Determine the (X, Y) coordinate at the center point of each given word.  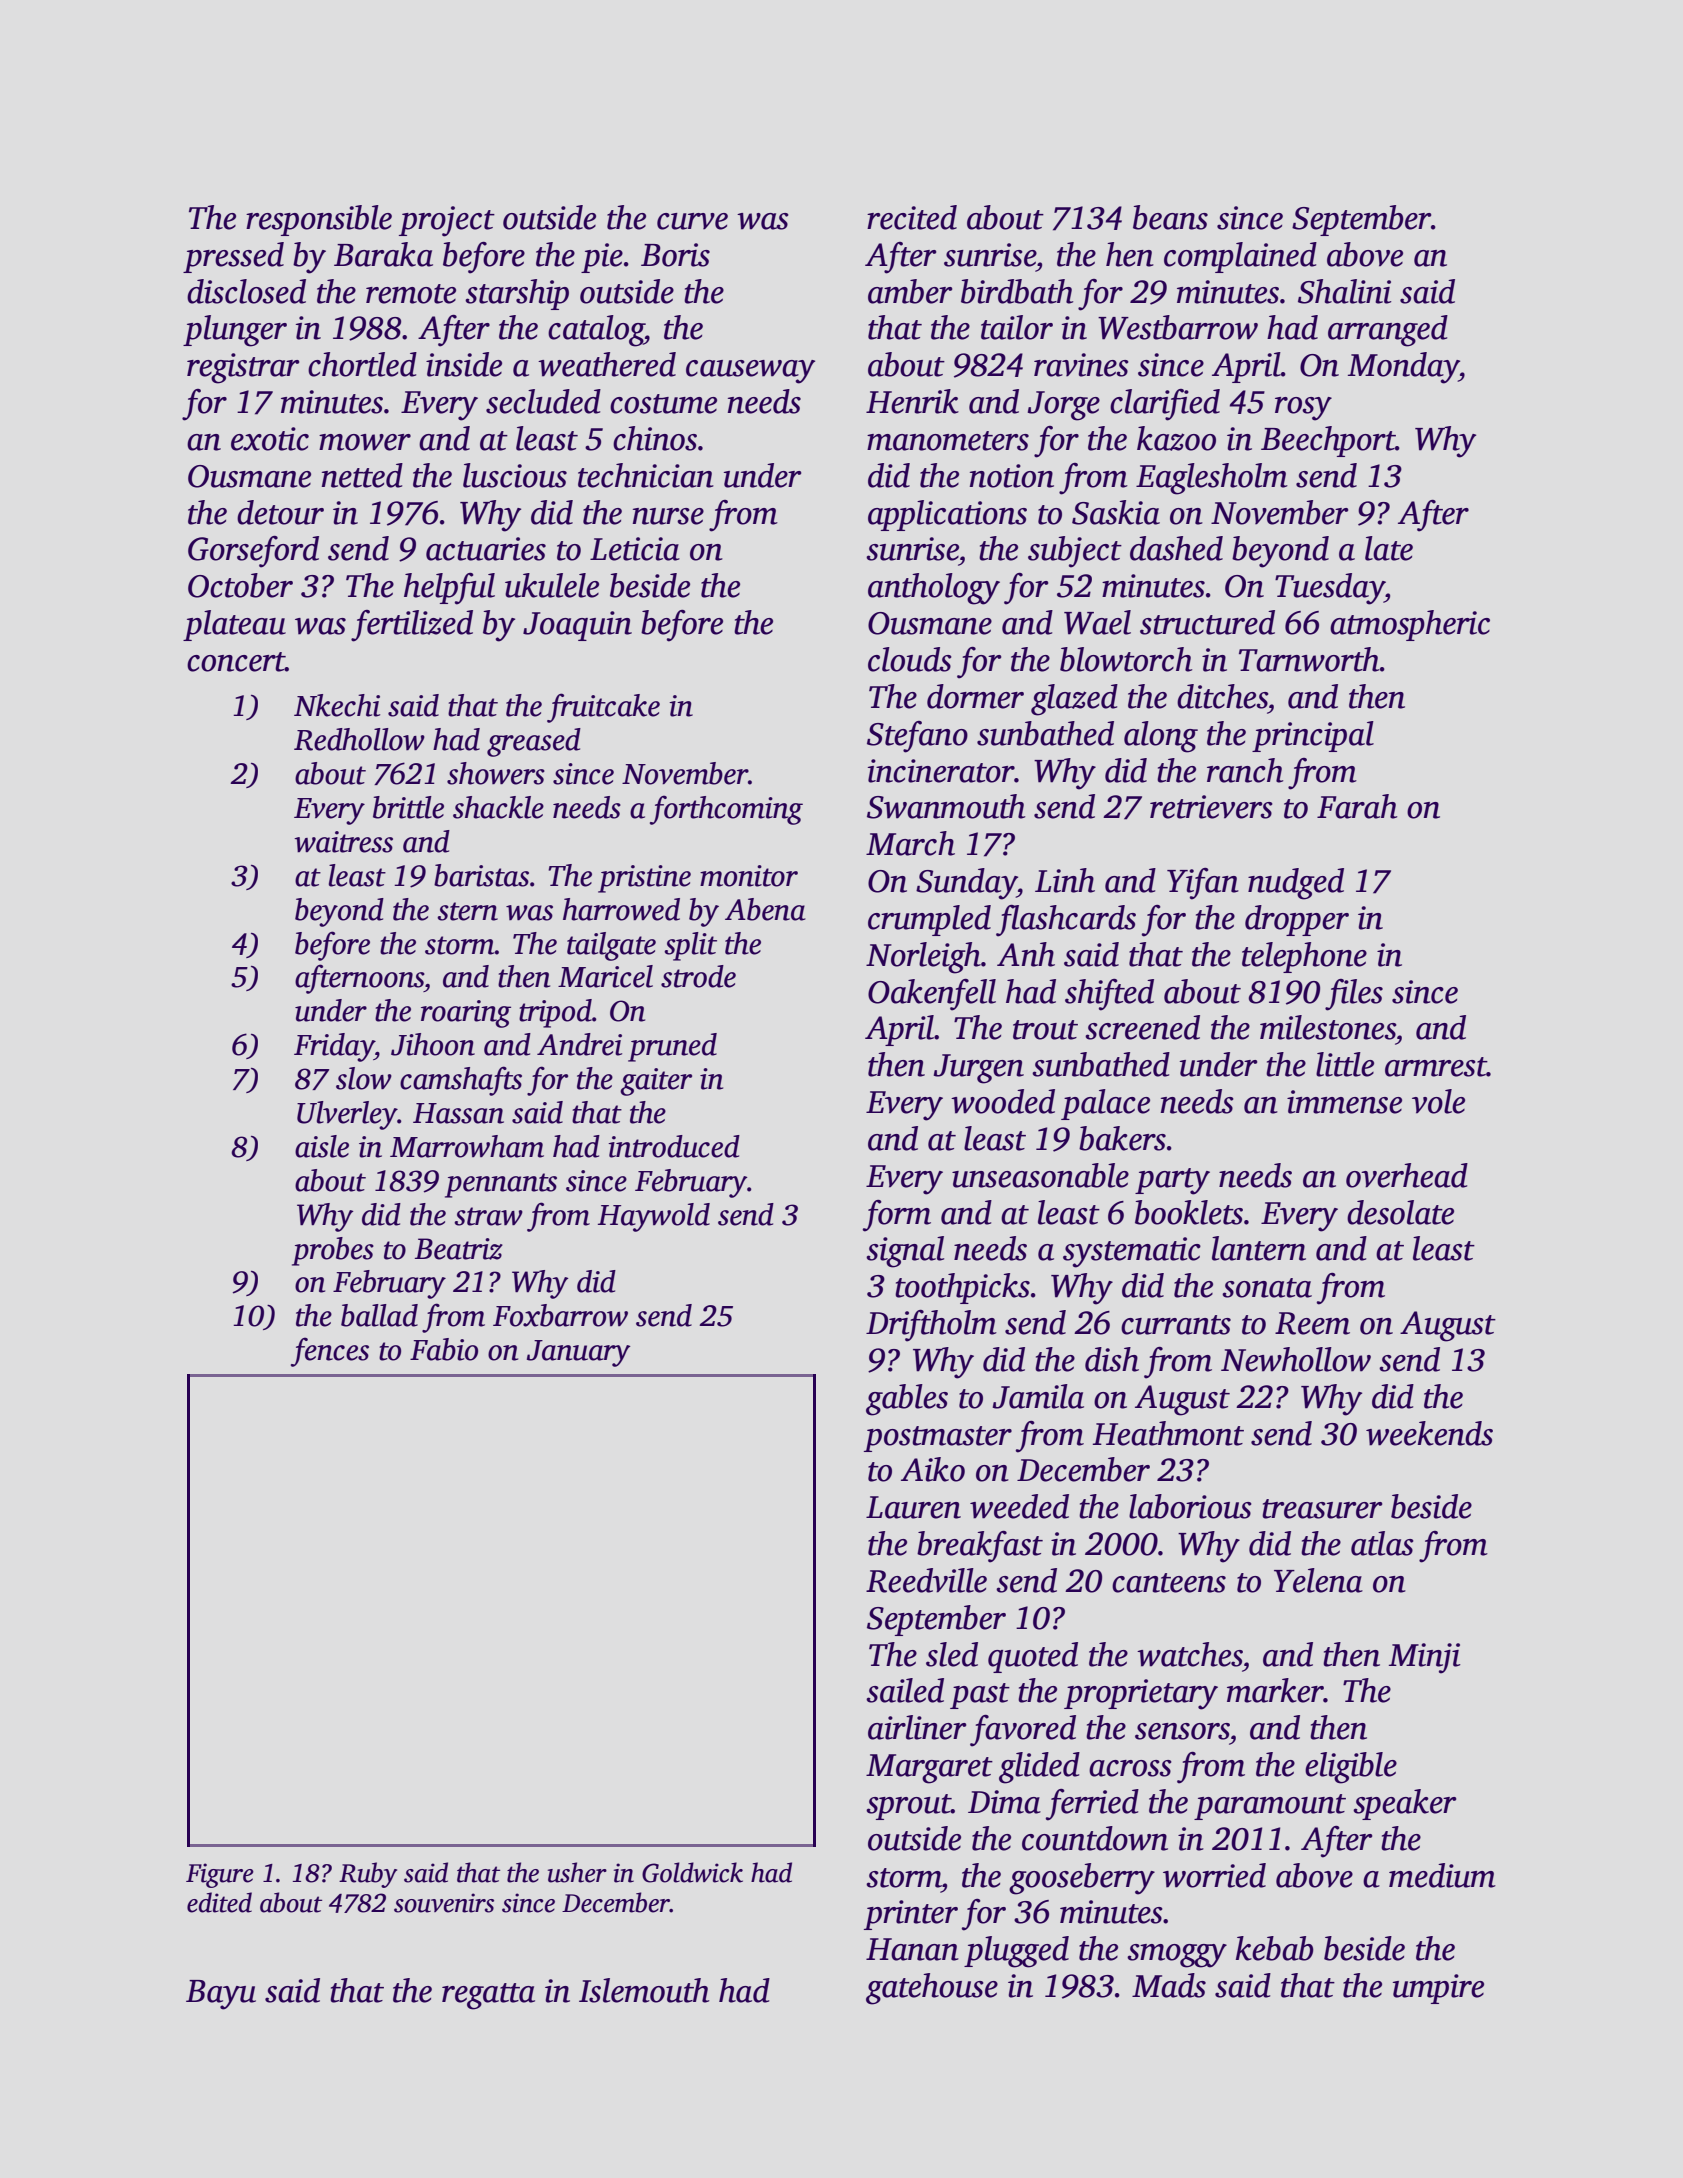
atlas (1382, 1543)
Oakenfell (932, 995)
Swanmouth (946, 806)
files (1354, 995)
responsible (319, 220)
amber (910, 291)
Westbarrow (1178, 327)
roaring (466, 1014)
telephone (1304, 957)
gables (907, 1400)
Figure (220, 1875)
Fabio (444, 1349)
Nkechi (337, 705)
